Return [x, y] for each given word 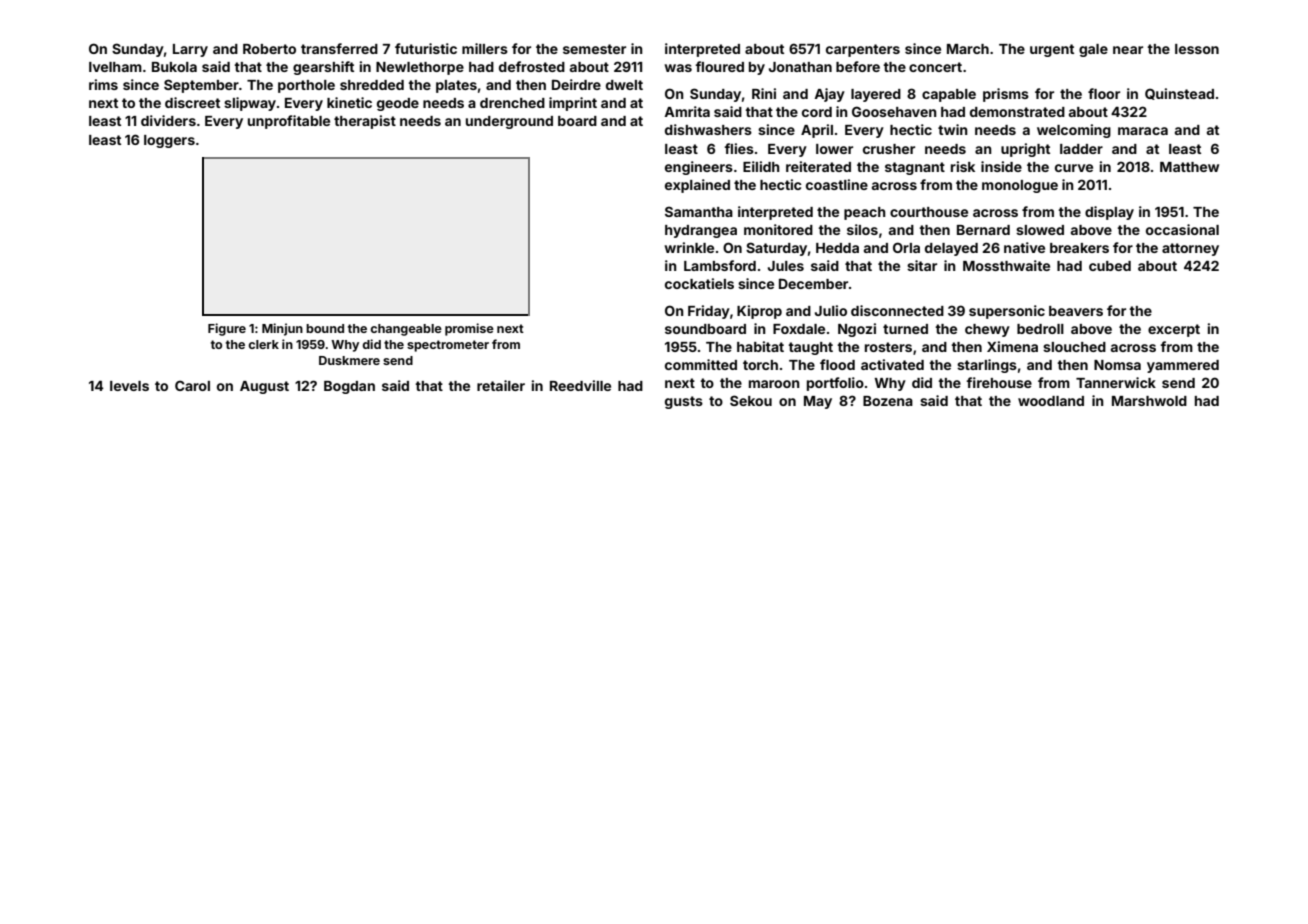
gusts [684, 402]
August [264, 387]
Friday [709, 312]
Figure [227, 329]
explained [697, 186]
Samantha [699, 211]
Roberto [269, 49]
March [968, 49]
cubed [1110, 266]
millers [485, 48]
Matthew [1189, 167]
